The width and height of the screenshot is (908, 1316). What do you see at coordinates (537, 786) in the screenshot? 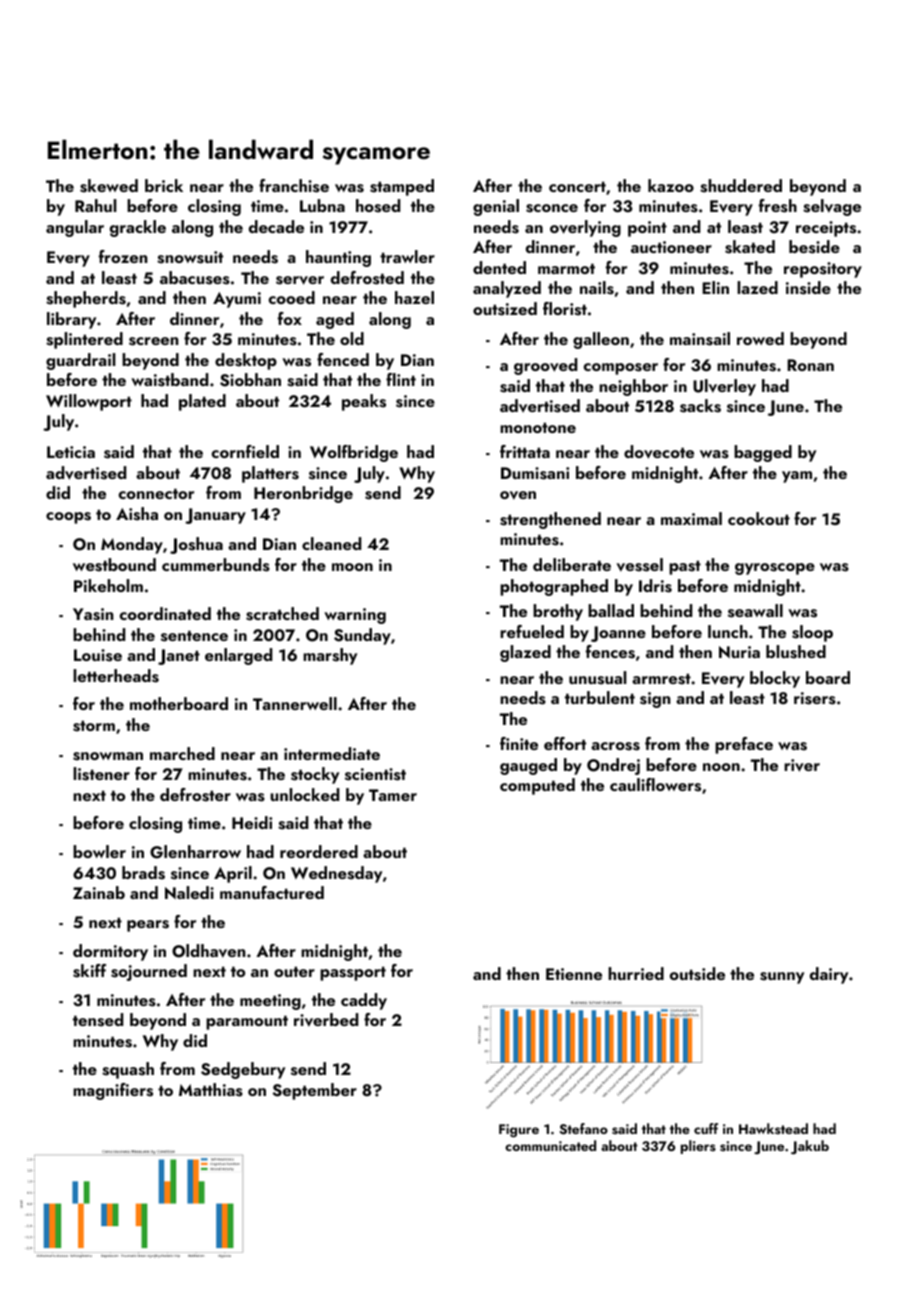
I see `computed` at bounding box center [537, 786].
